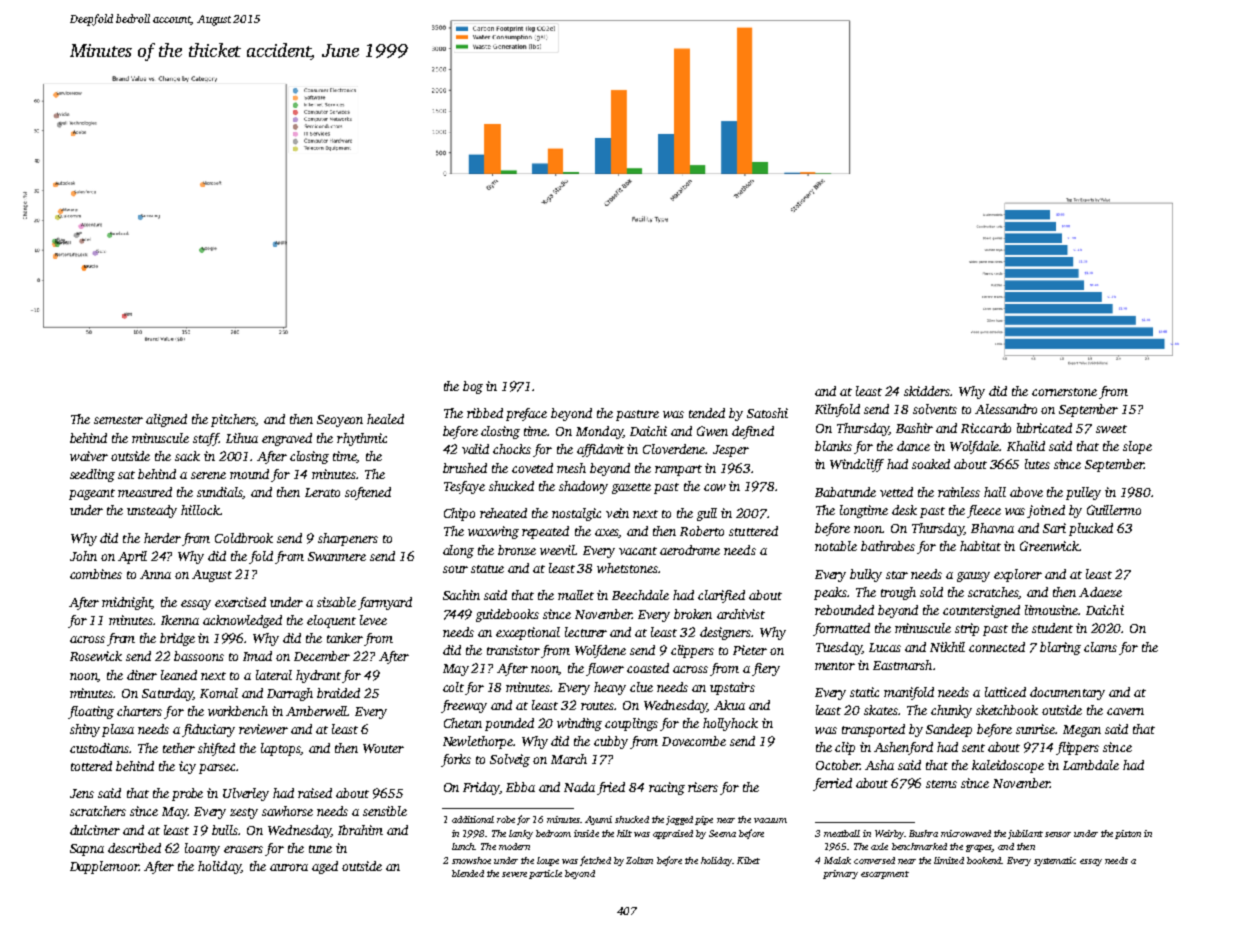 The width and height of the image is (1233, 952). I want to click on Beechdale, so click(640, 595).
